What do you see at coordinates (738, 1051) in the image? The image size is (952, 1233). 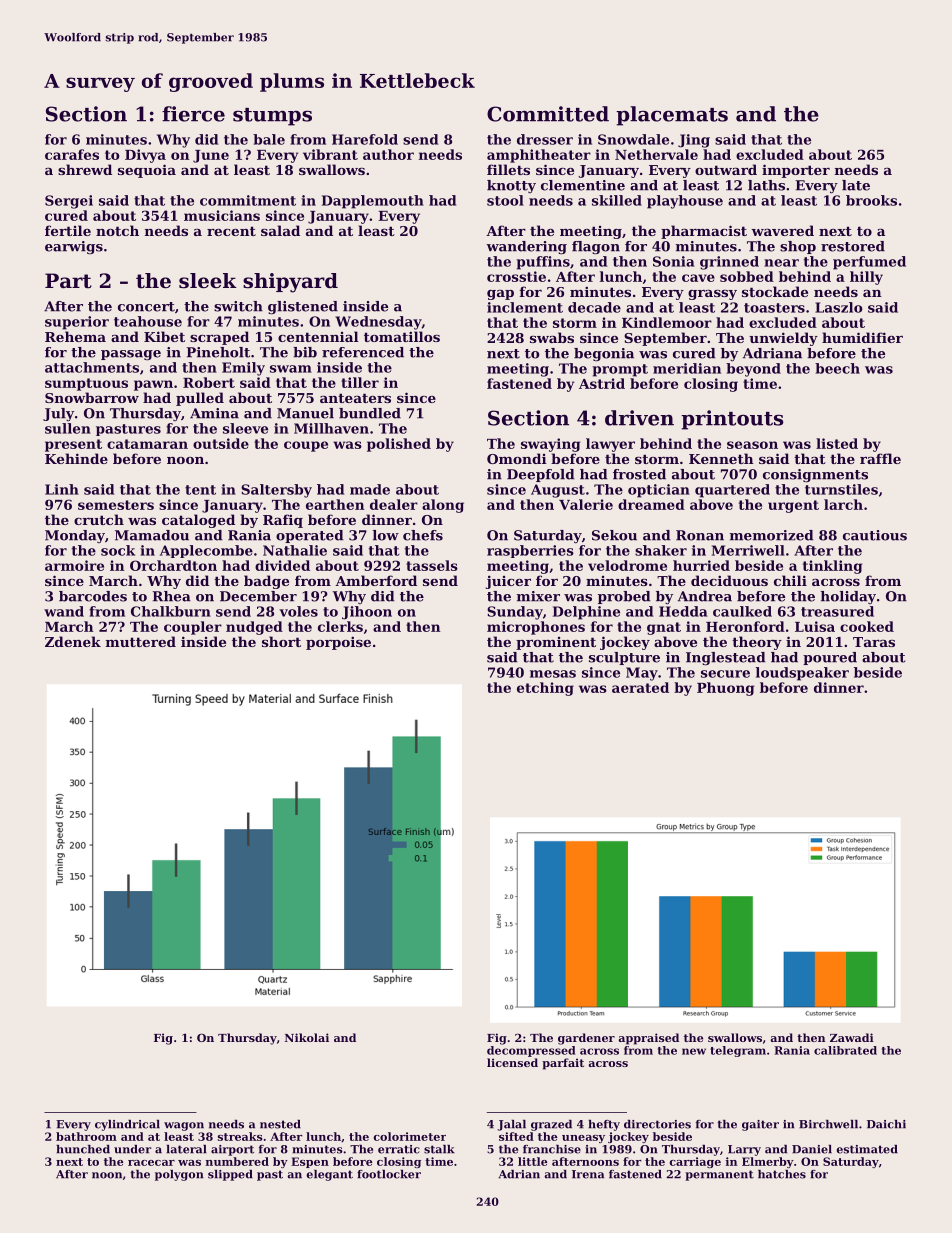 I see `telegram` at bounding box center [738, 1051].
